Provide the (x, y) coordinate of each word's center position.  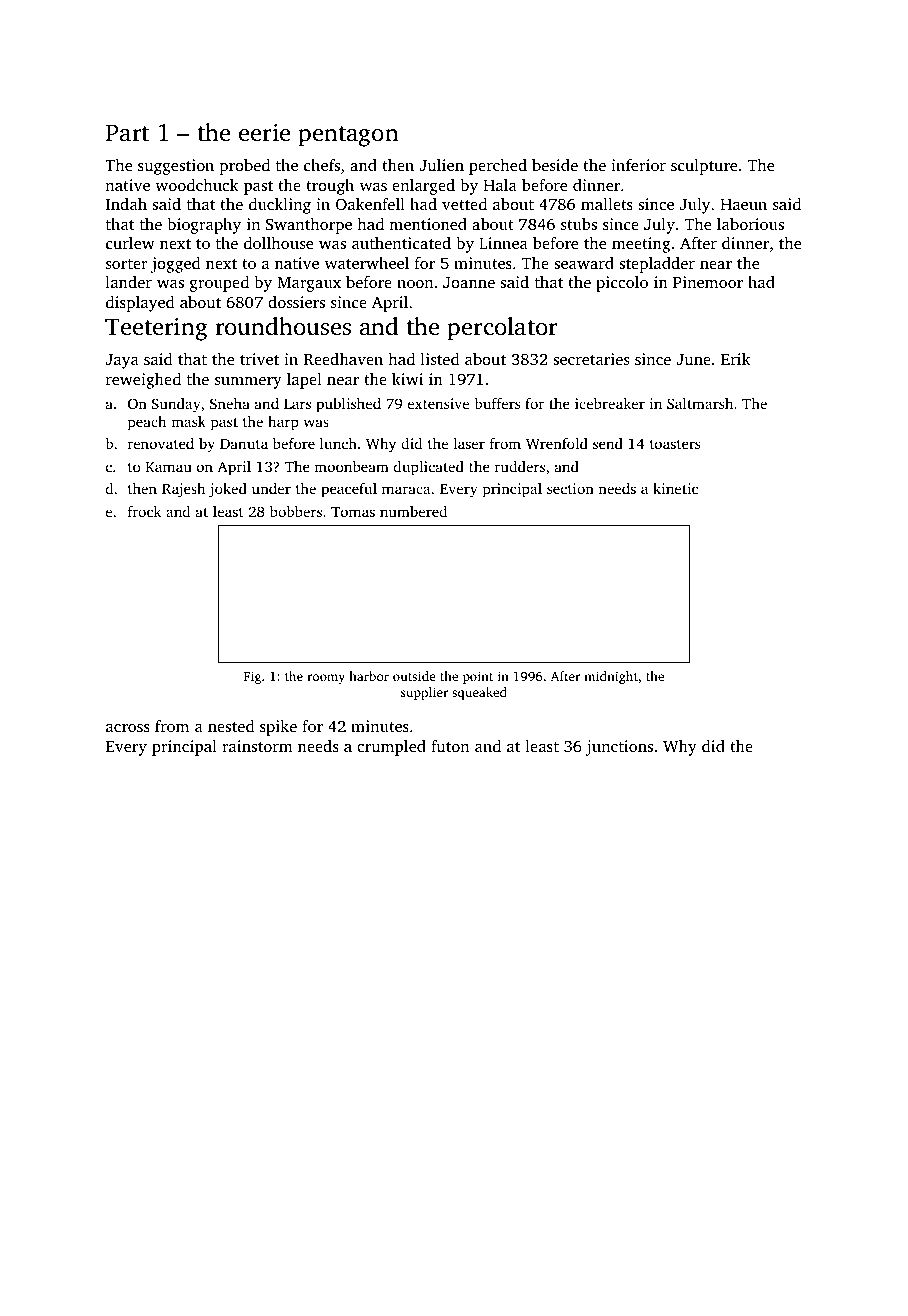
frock (145, 511)
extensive (438, 403)
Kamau (168, 467)
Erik (736, 359)
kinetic (675, 488)
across (128, 728)
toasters (675, 444)
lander (129, 282)
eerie (264, 132)
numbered (413, 511)
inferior (638, 165)
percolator (502, 329)
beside (555, 165)
